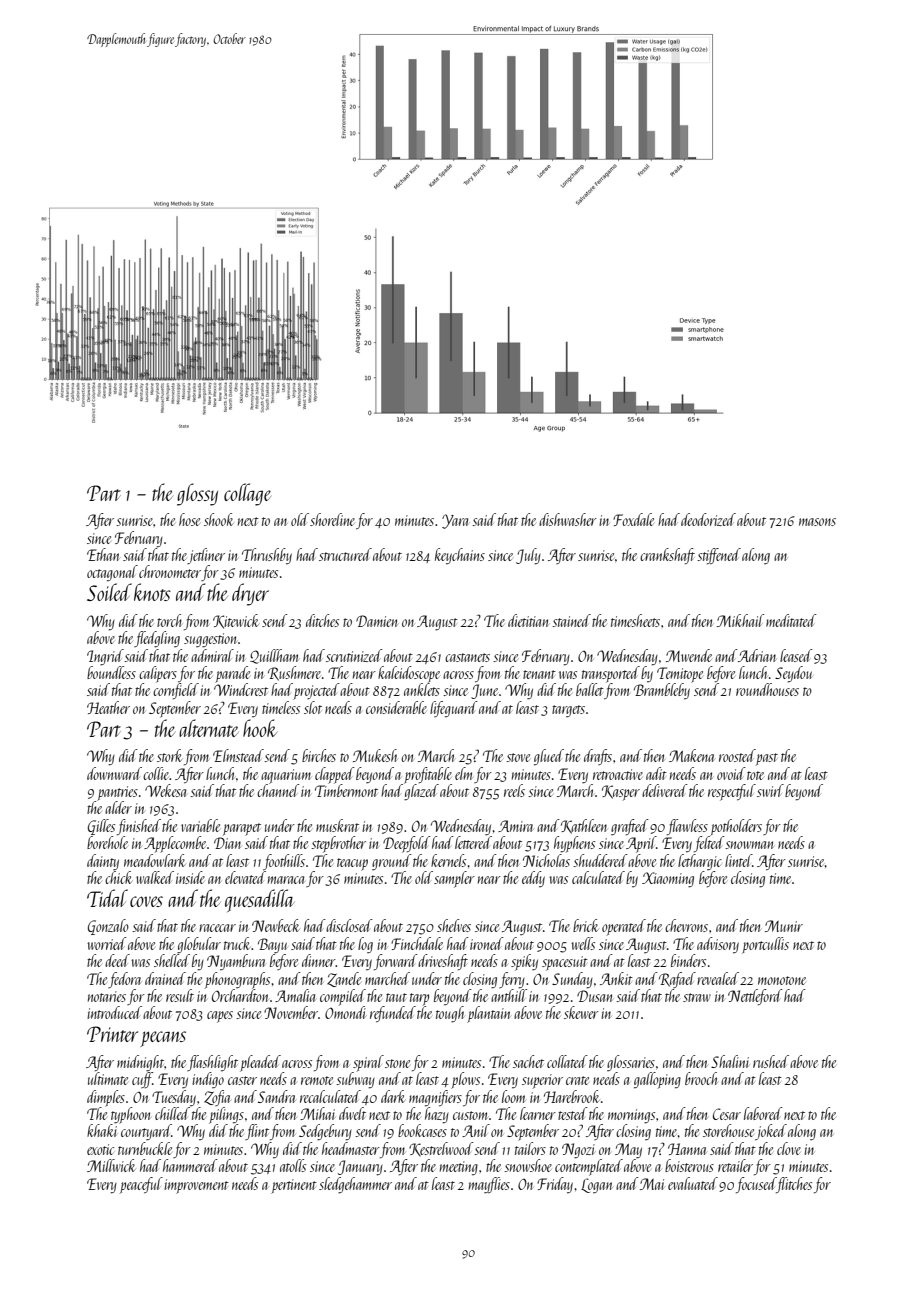  I want to click on swirl, so click(770, 790).
